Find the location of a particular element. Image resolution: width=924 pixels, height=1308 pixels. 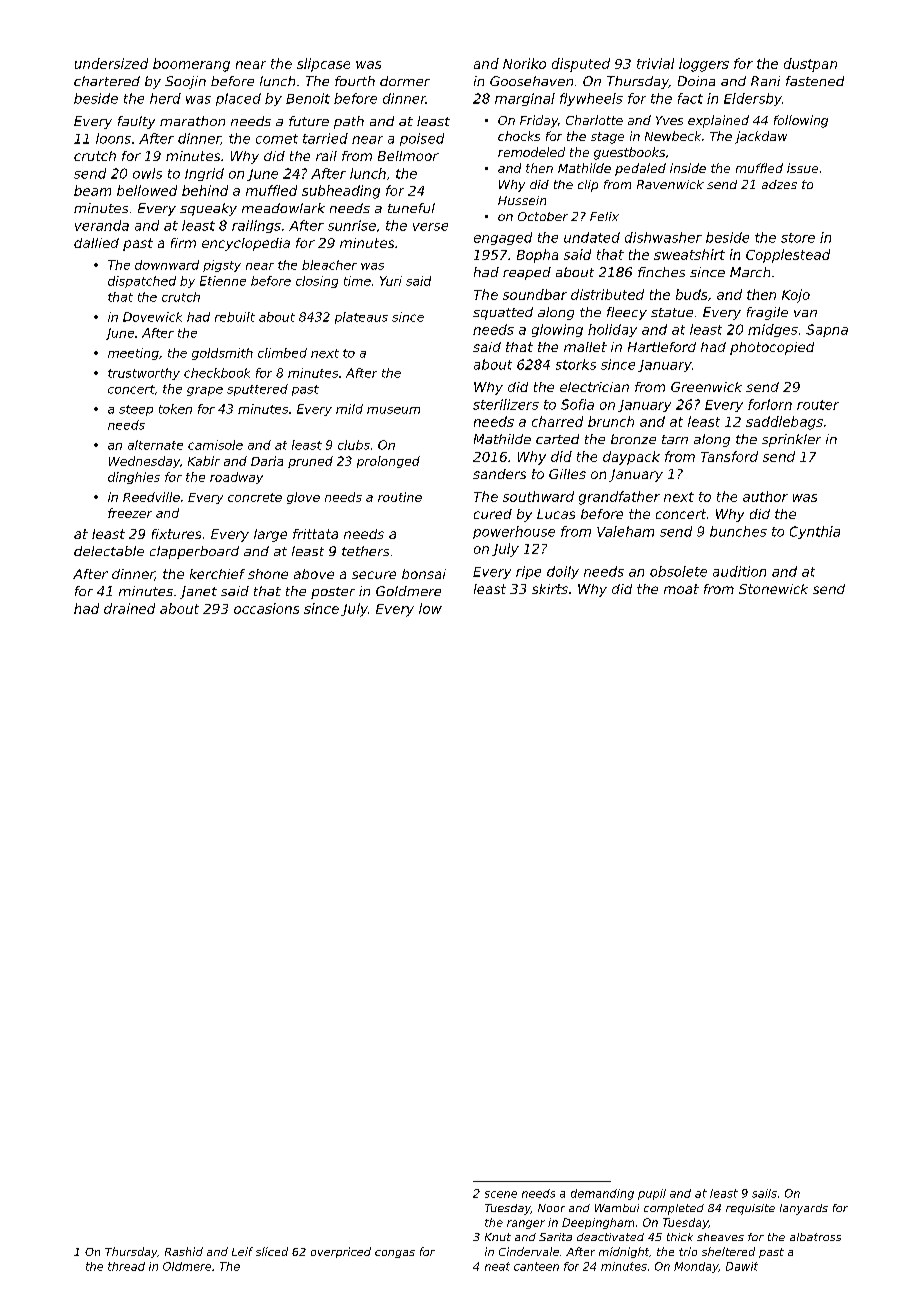

encyclopedia is located at coordinates (246, 244).
